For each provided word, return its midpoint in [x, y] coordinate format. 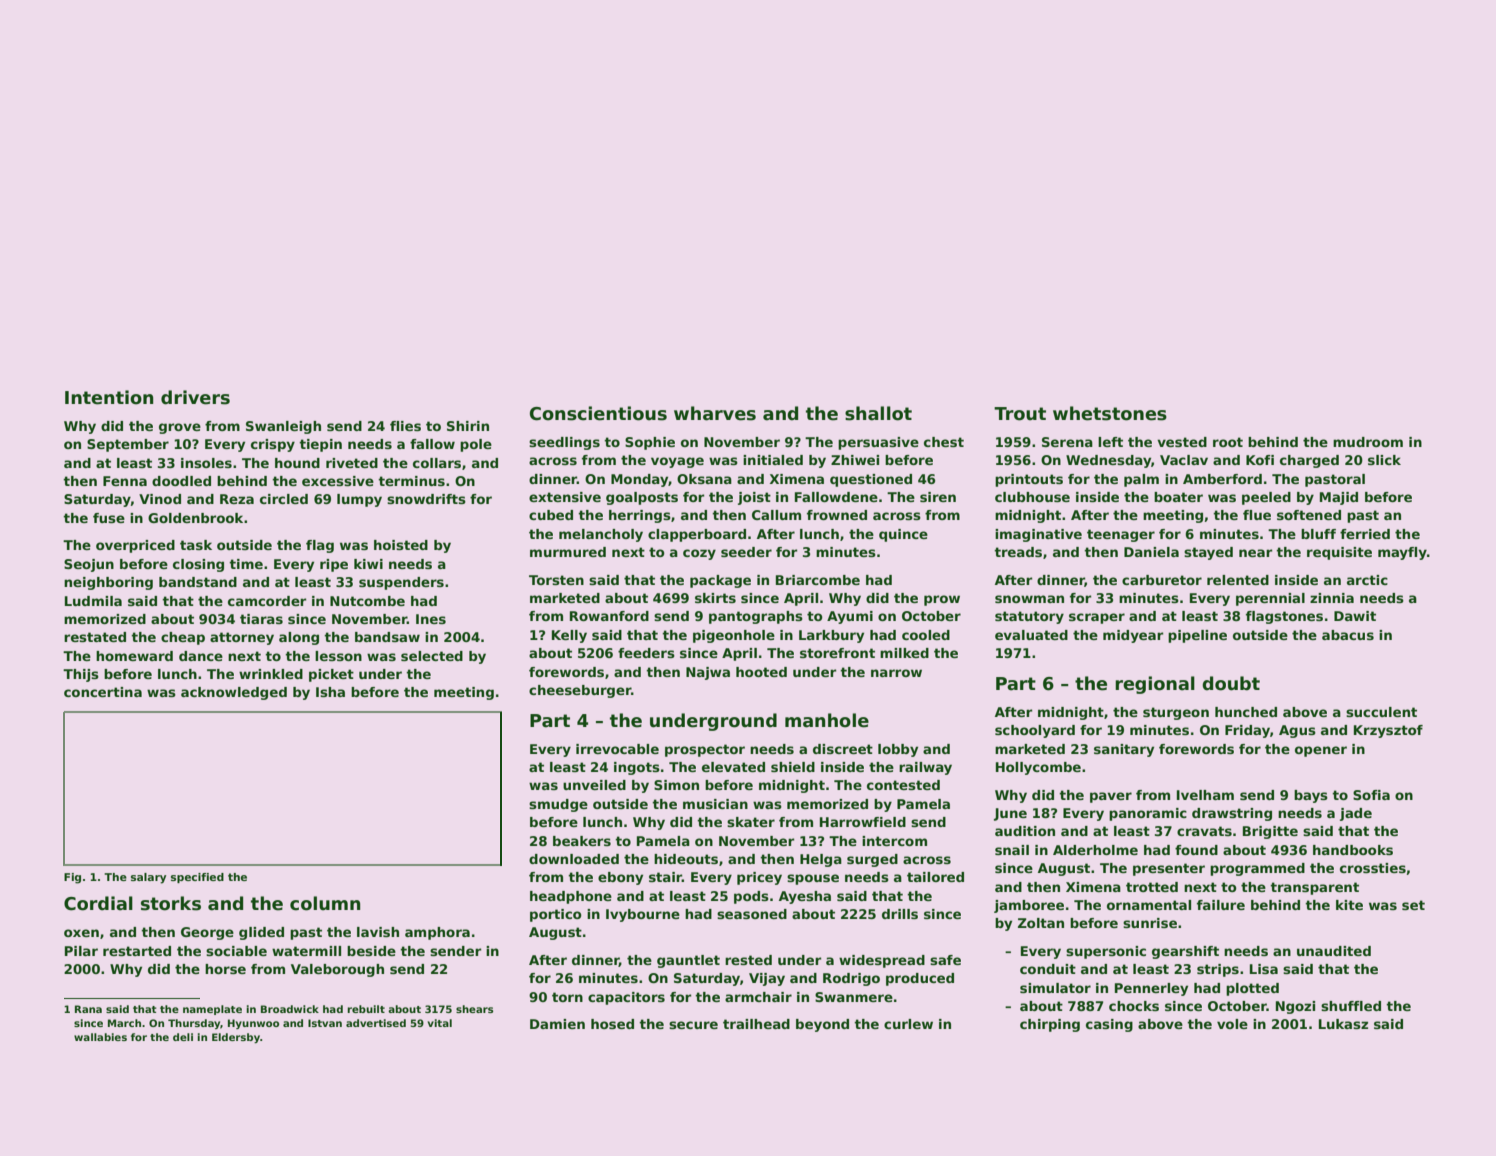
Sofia [1371, 795]
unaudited [1334, 951]
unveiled [594, 785]
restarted [137, 951]
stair [665, 877]
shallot [878, 413]
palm [1141, 480]
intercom [894, 841]
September [128, 445]
